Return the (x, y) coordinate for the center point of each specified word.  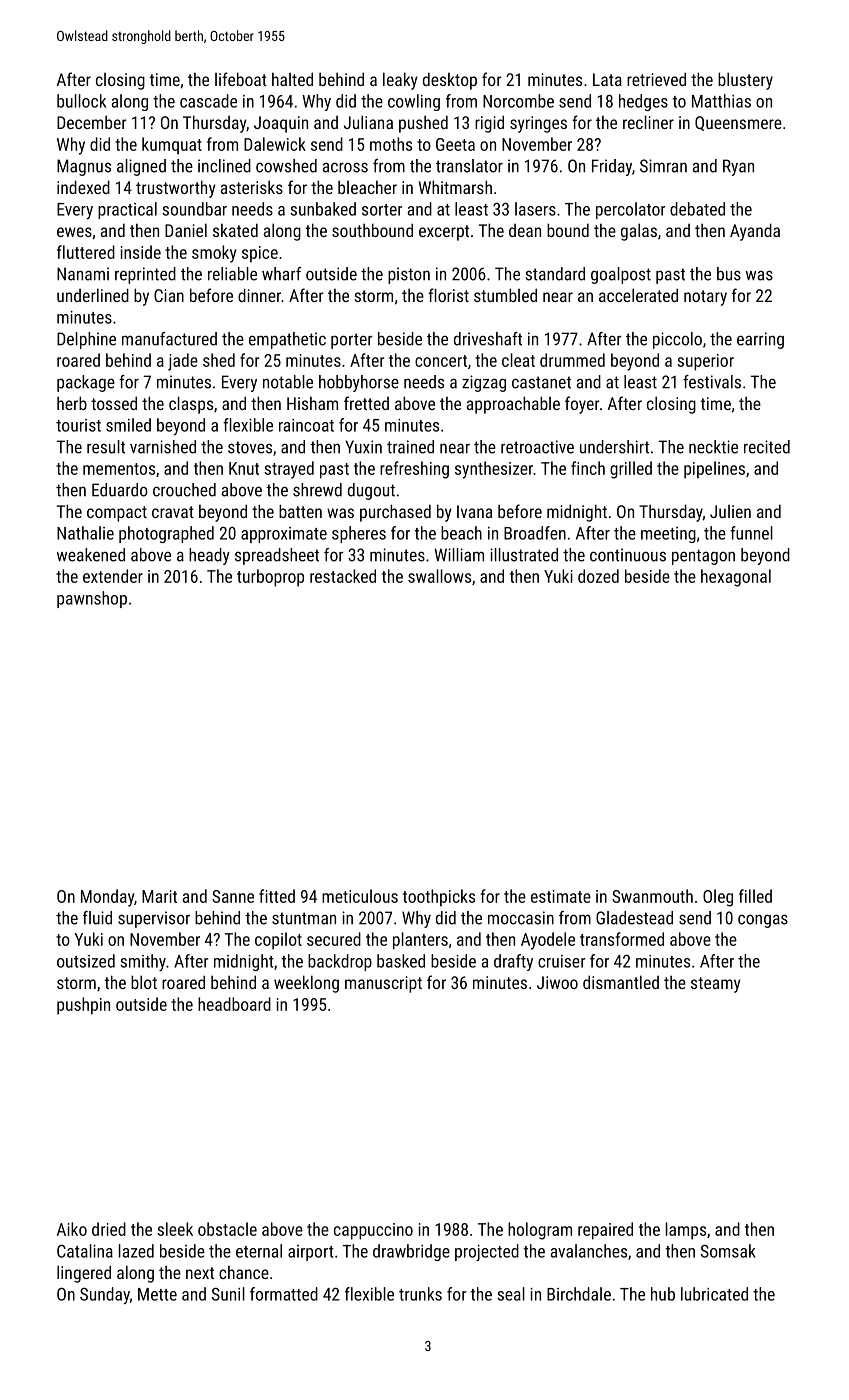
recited (767, 447)
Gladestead (634, 918)
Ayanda (755, 232)
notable (288, 382)
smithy (143, 962)
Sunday (105, 1296)
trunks (420, 1294)
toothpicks (439, 898)
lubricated (714, 1294)
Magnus (84, 167)
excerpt (444, 233)
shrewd (317, 490)
